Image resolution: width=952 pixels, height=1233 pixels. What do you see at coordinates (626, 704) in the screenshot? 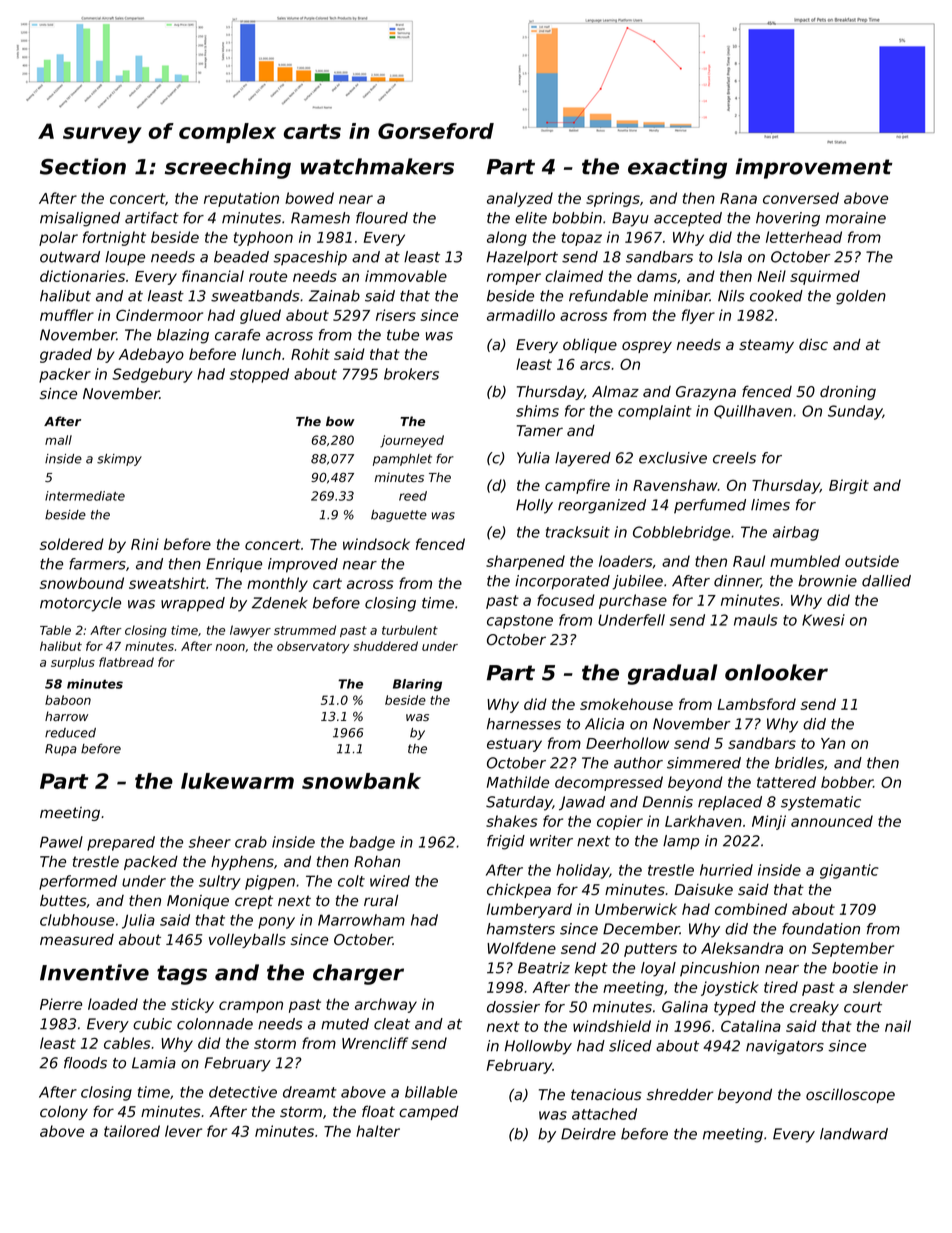
I see `smokehouse` at bounding box center [626, 704].
